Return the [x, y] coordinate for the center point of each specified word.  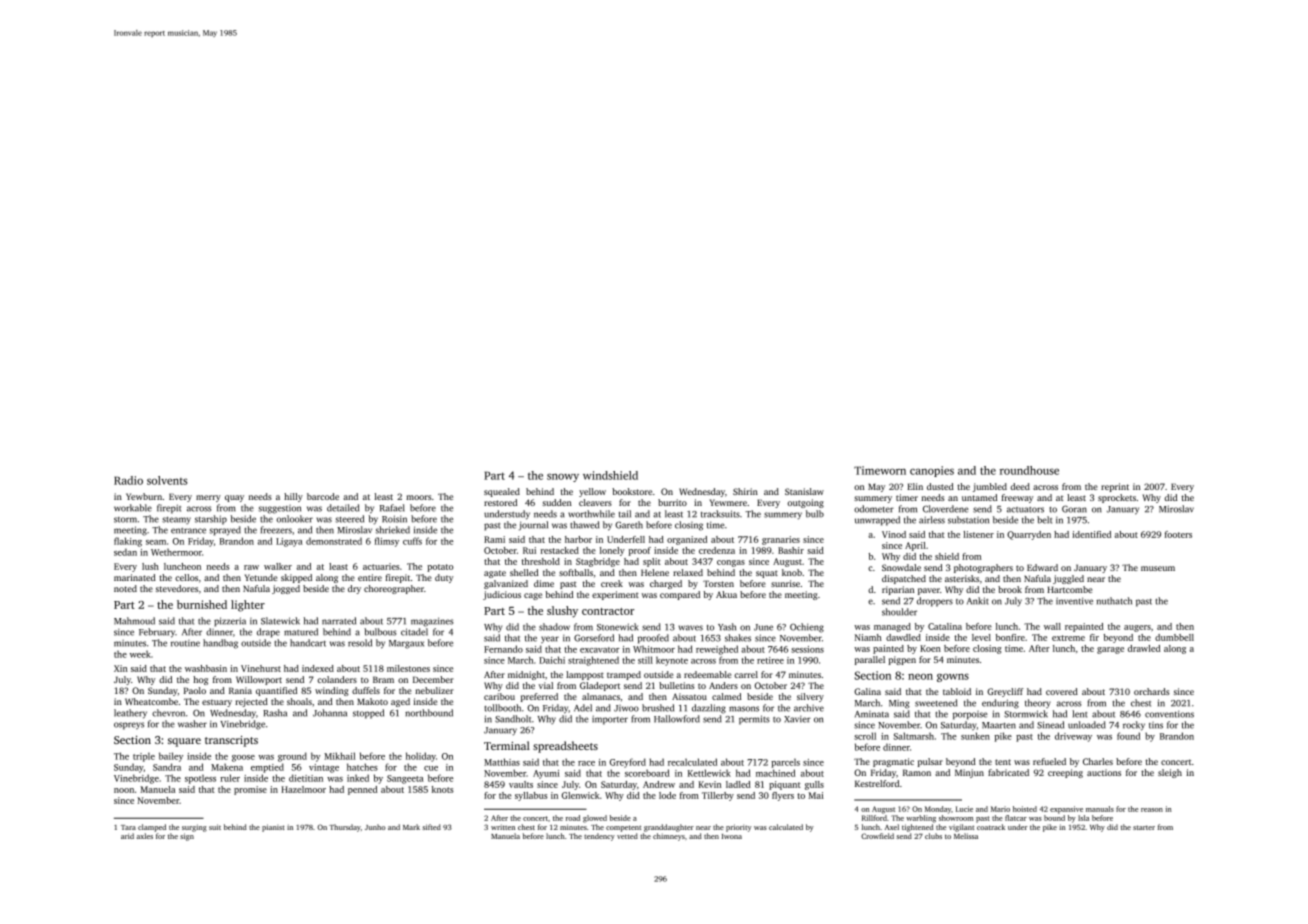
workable [133, 508]
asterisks [962, 578]
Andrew [659, 784]
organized [687, 540]
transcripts [231, 741]
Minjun [969, 773]
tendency [599, 837]
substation [968, 520]
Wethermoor [176, 552]
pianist [273, 828]
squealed [502, 492]
